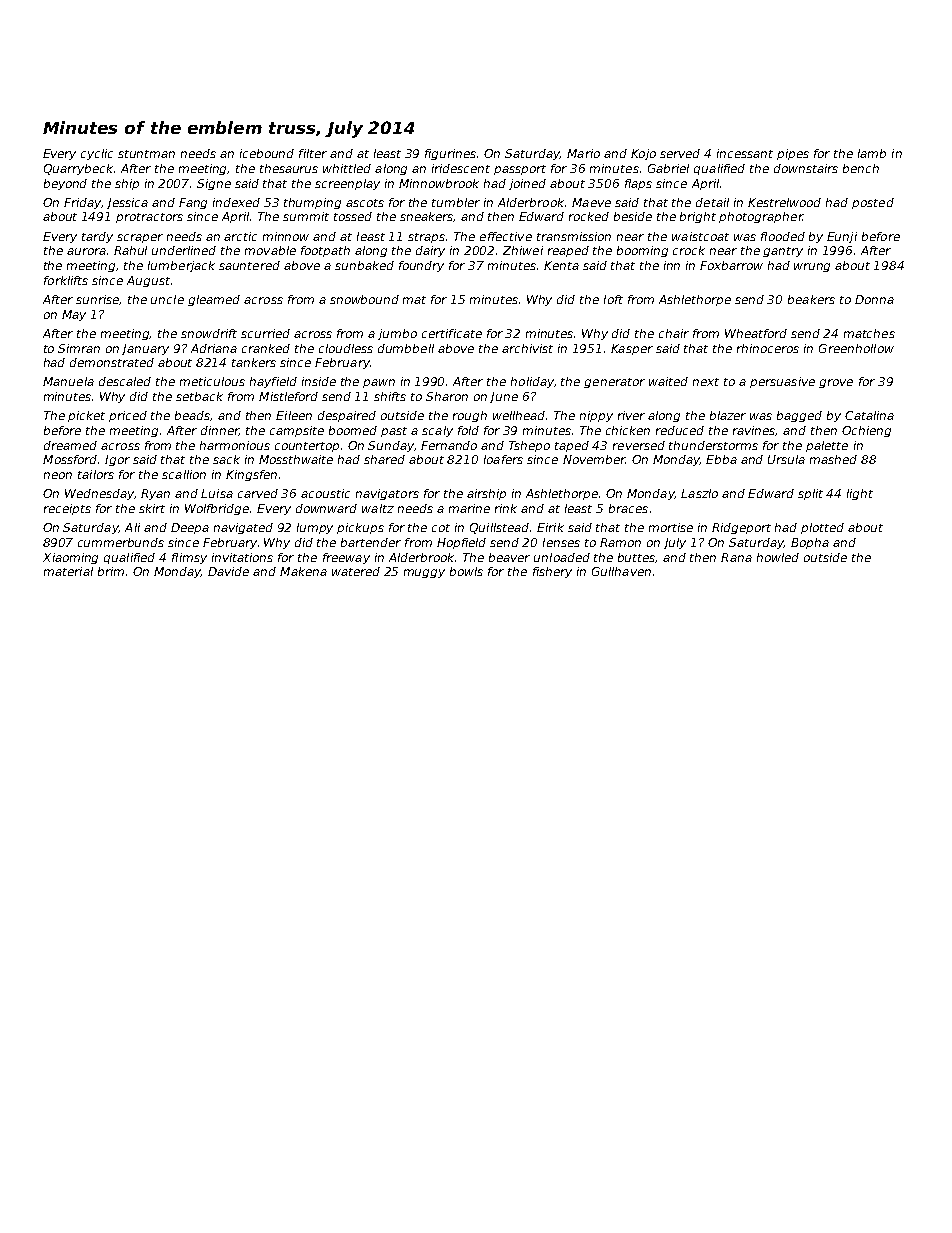 The width and height of the page is (952, 1233). What do you see at coordinates (193, 203) in the page?
I see `Fang` at bounding box center [193, 203].
